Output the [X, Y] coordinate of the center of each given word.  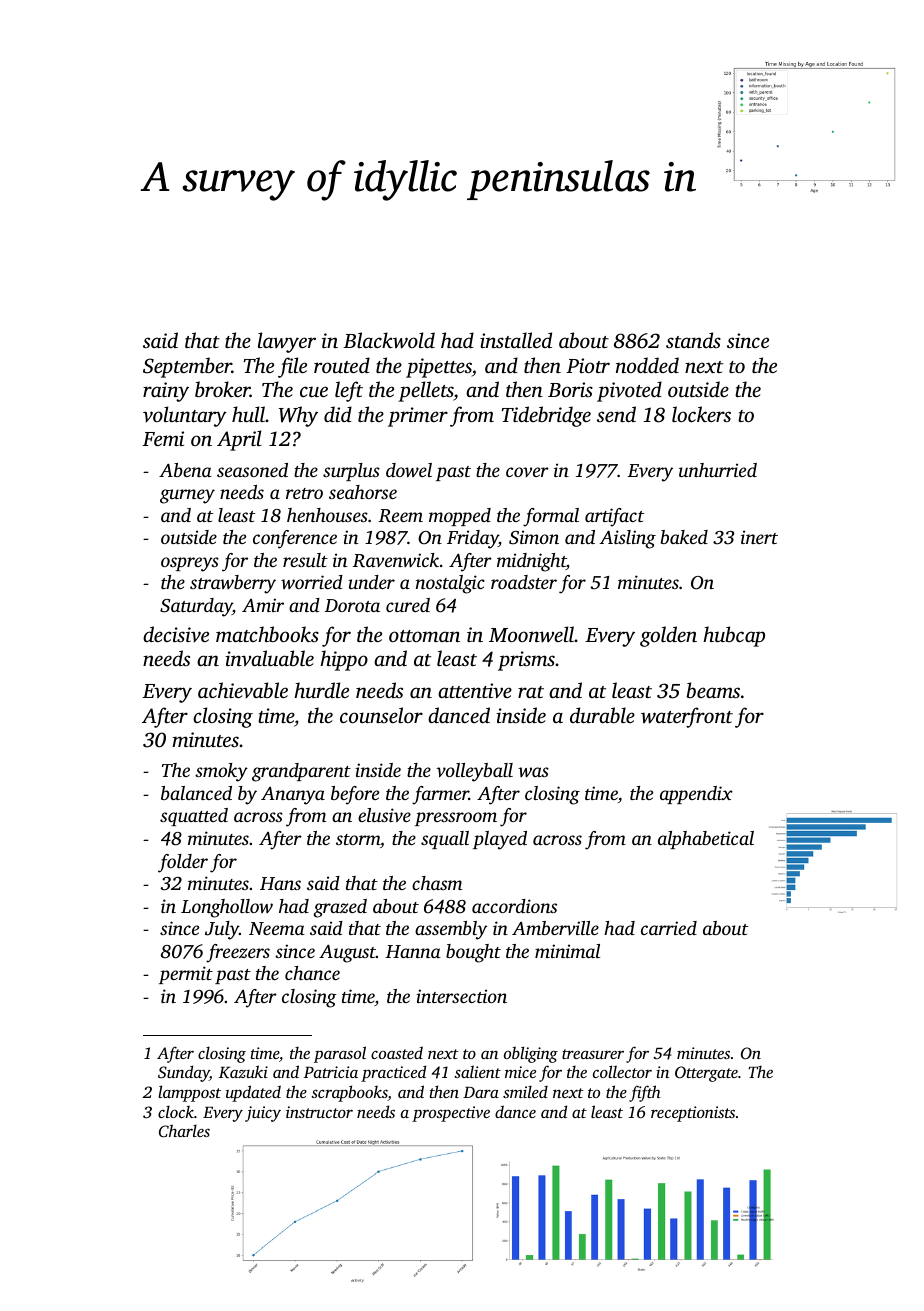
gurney [187, 496]
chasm [437, 883]
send [616, 414]
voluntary [185, 416]
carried [669, 928]
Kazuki [243, 1072]
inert [759, 537]
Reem [401, 516]
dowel [409, 470]
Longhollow [227, 908]
